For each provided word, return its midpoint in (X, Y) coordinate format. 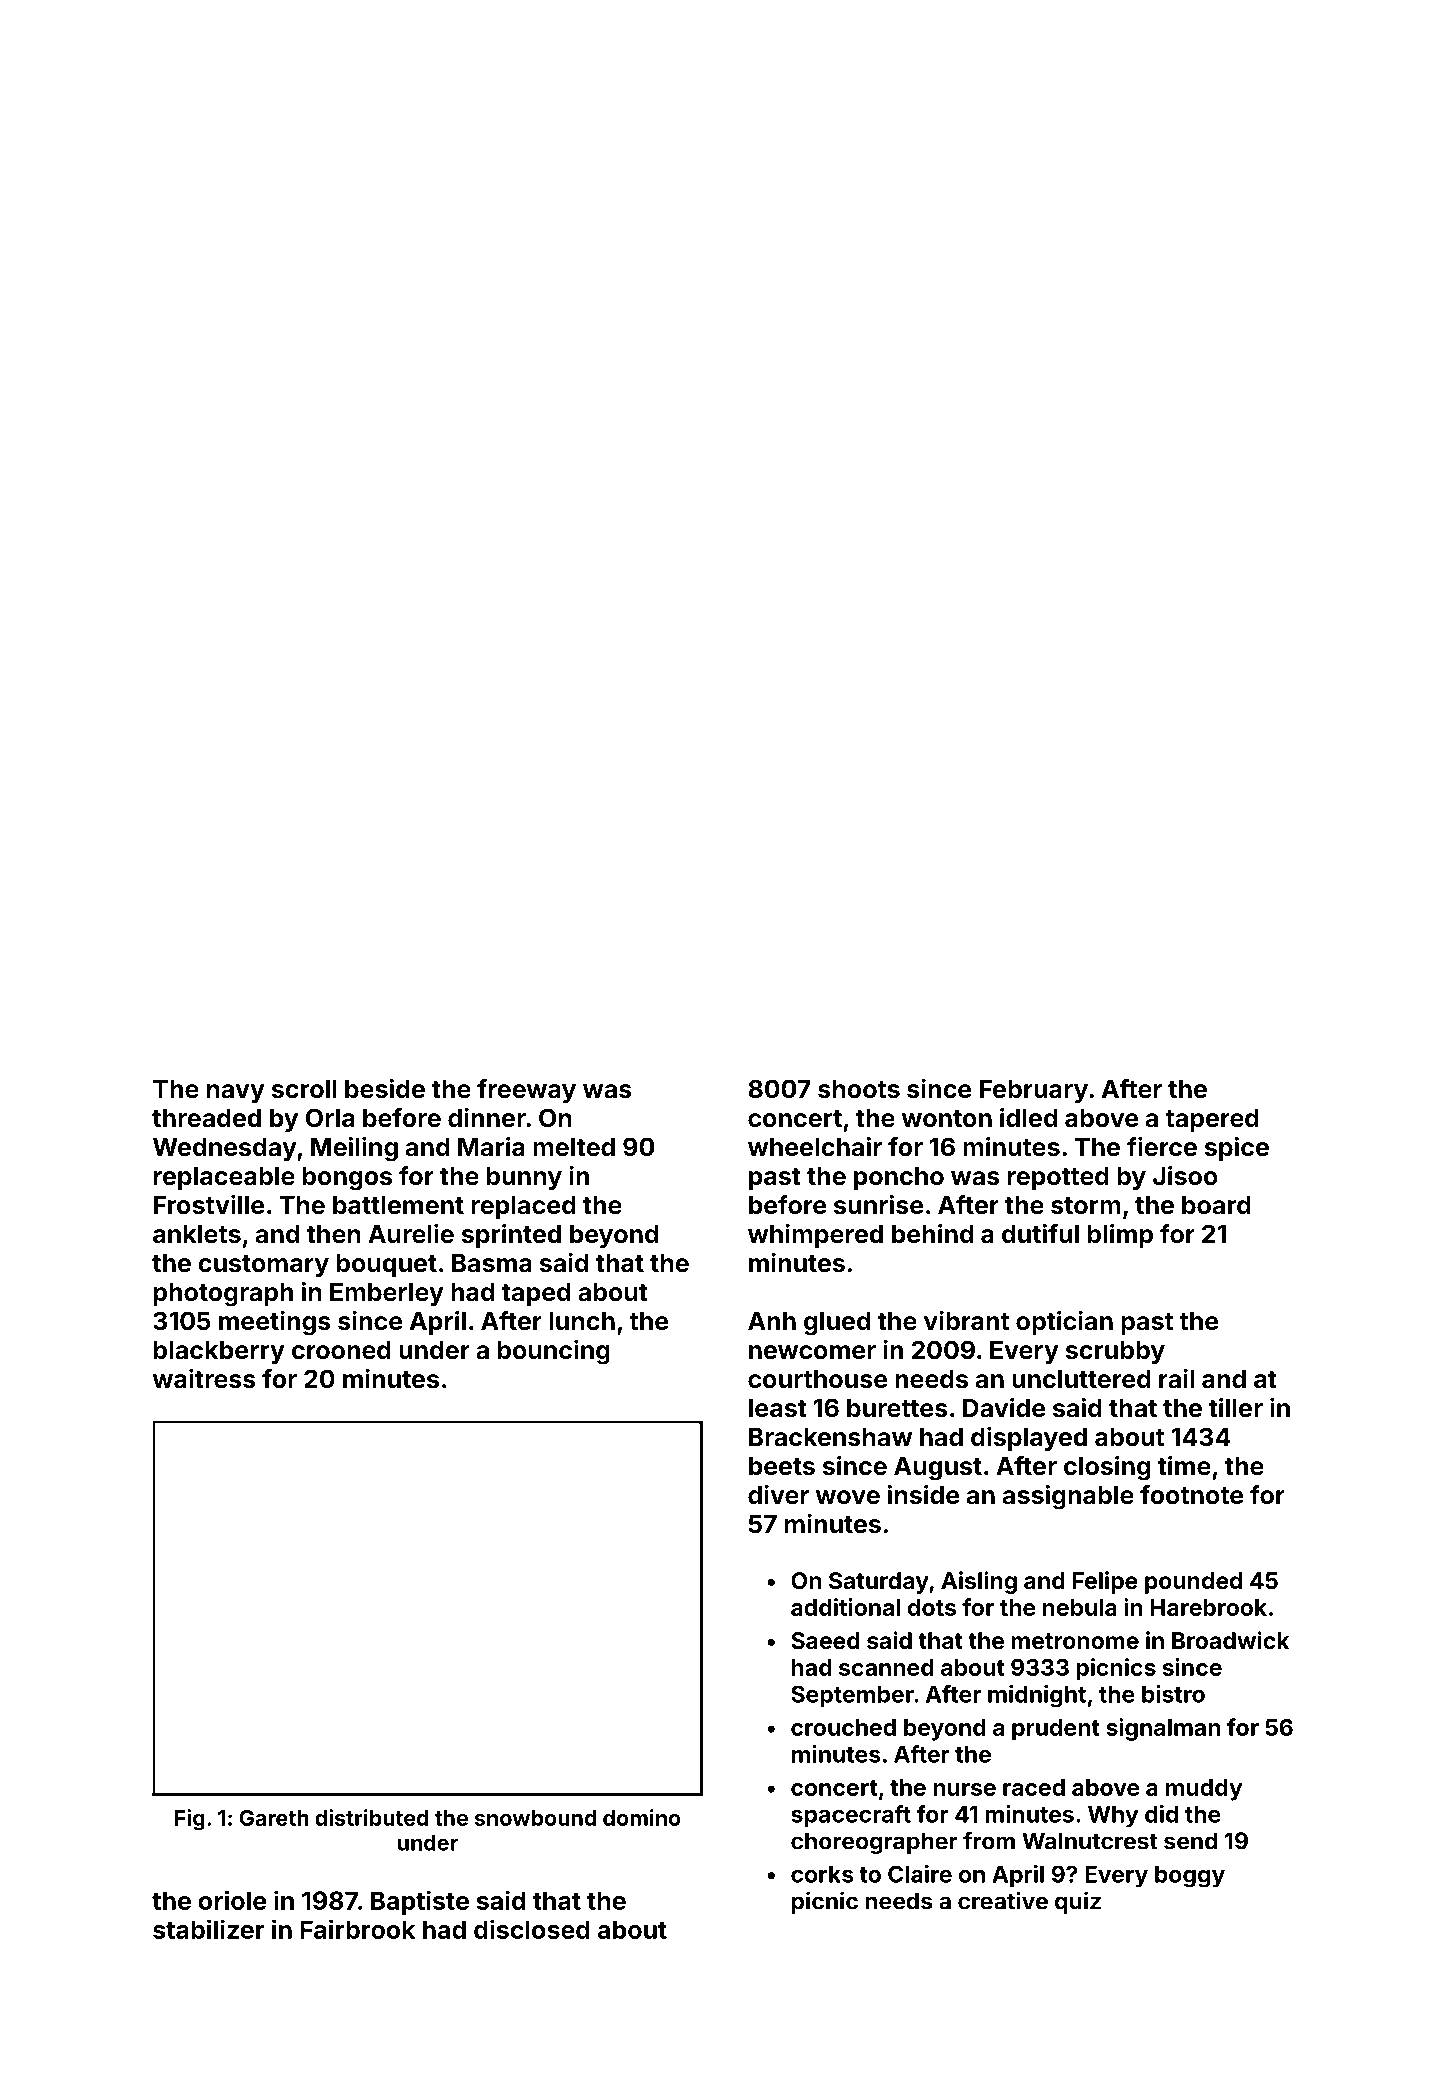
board (1216, 1205)
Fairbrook (357, 1929)
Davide (1004, 1407)
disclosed (532, 1929)
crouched (843, 1727)
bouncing (554, 1352)
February (1034, 1091)
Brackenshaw (830, 1437)
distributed (371, 1817)
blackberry (219, 1352)
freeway (526, 1091)
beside (385, 1089)
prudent (1056, 1730)
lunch (582, 1321)
